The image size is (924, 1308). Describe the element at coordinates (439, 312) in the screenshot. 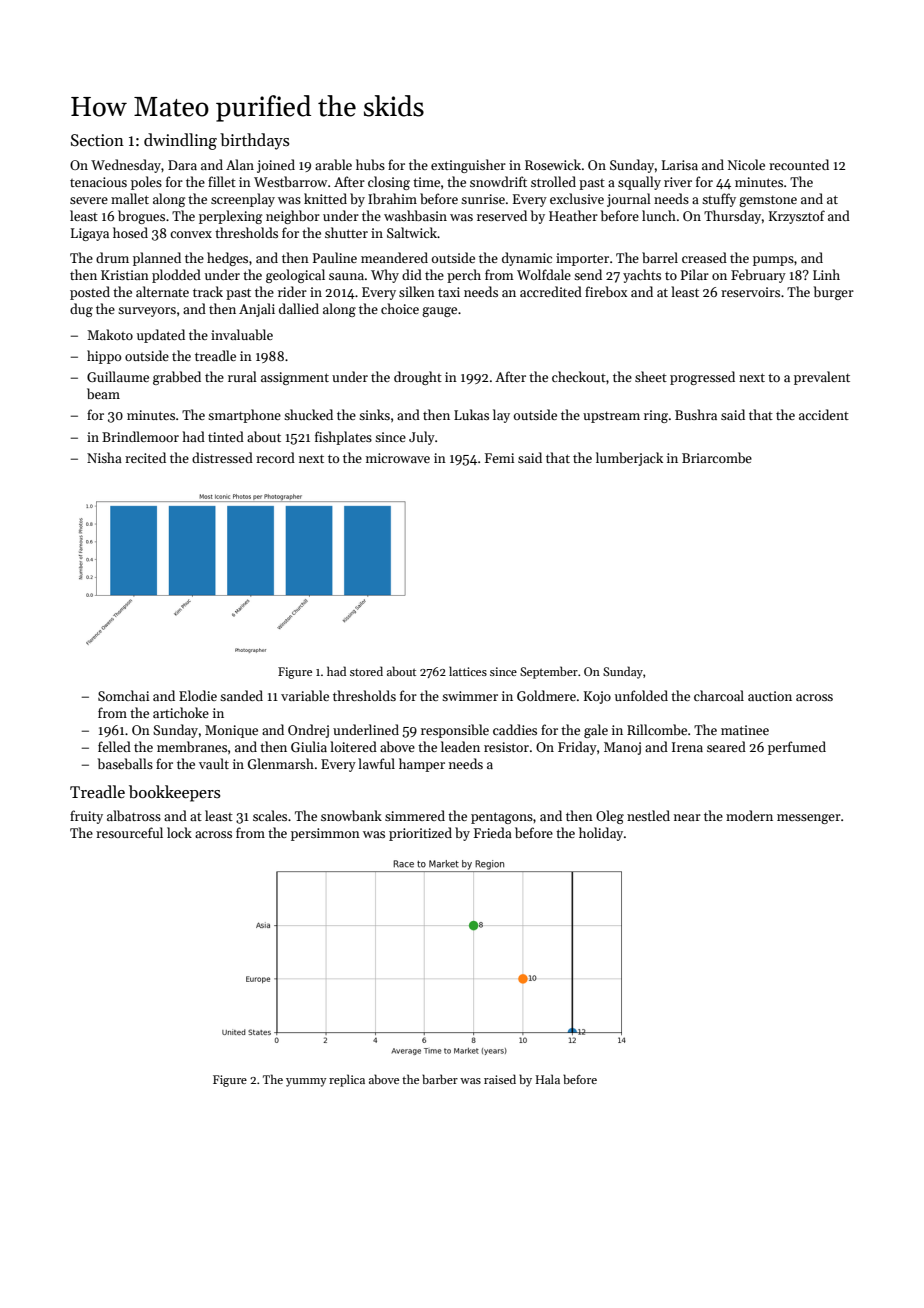

I see `gauge` at that location.
